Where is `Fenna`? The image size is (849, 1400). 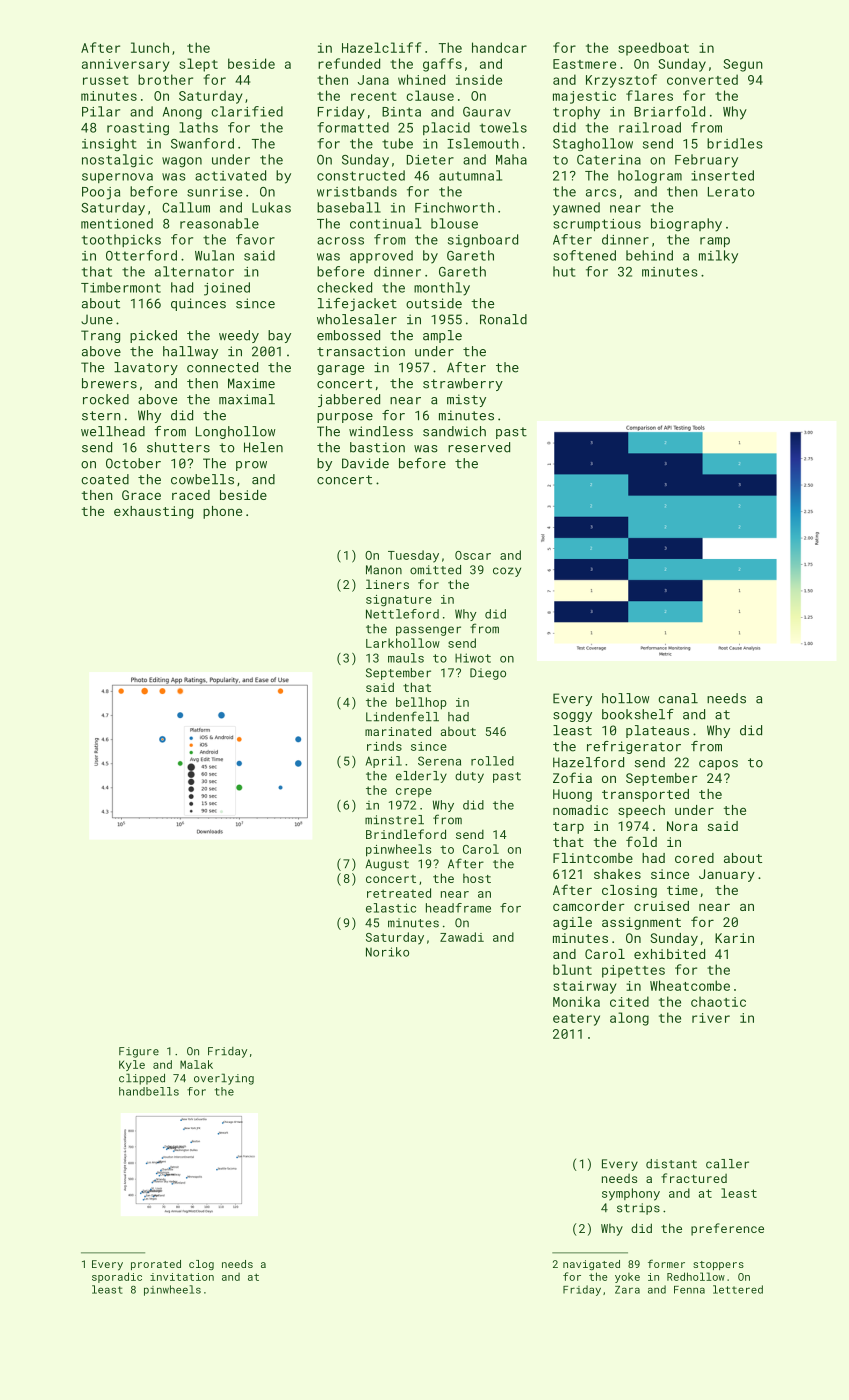 Fenna is located at coordinates (689, 1290).
